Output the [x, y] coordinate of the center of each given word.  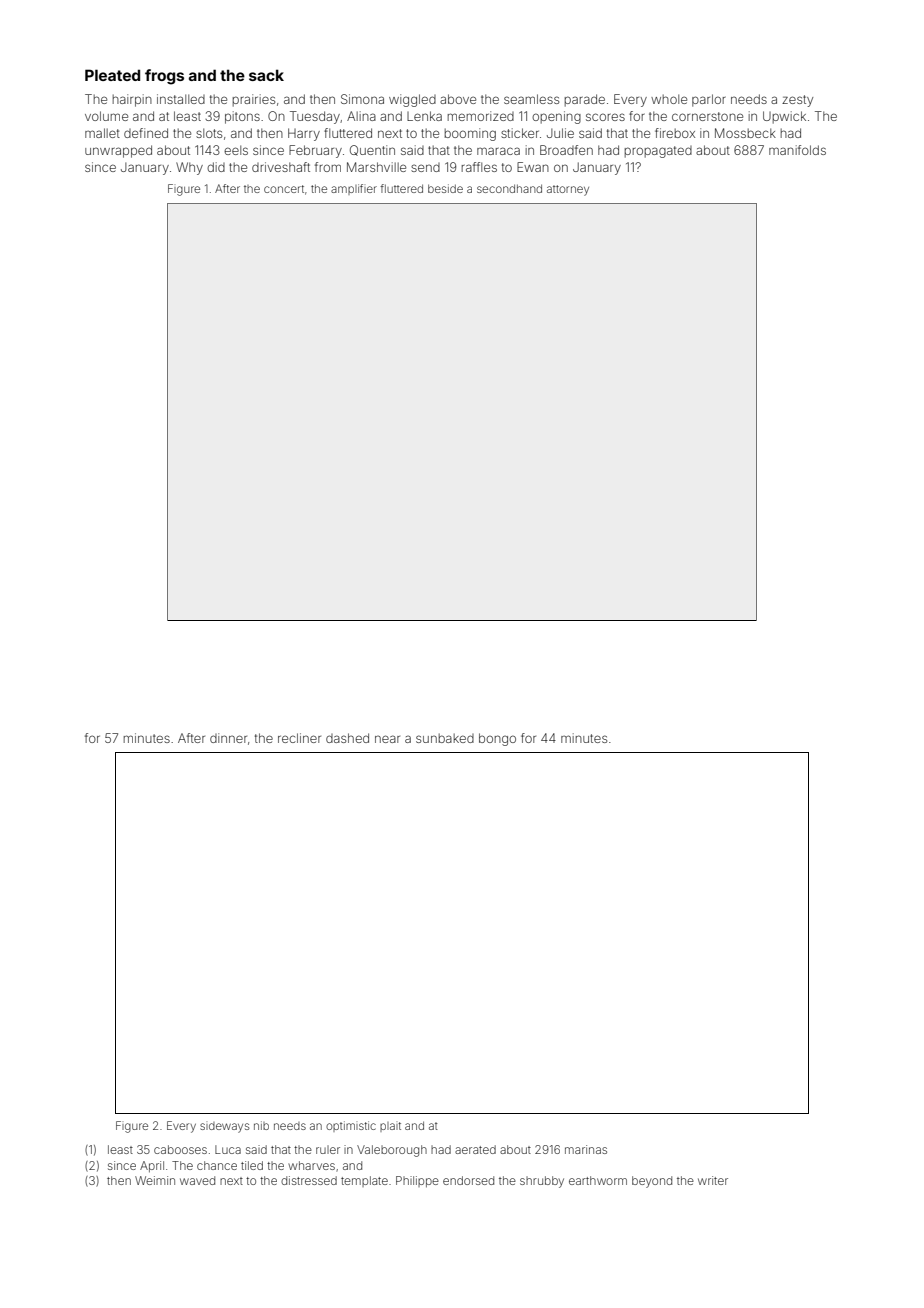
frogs [164, 77]
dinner [228, 738]
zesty [797, 101]
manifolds [797, 150]
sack [266, 75]
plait [390, 1127]
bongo [497, 739]
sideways [225, 1127]
